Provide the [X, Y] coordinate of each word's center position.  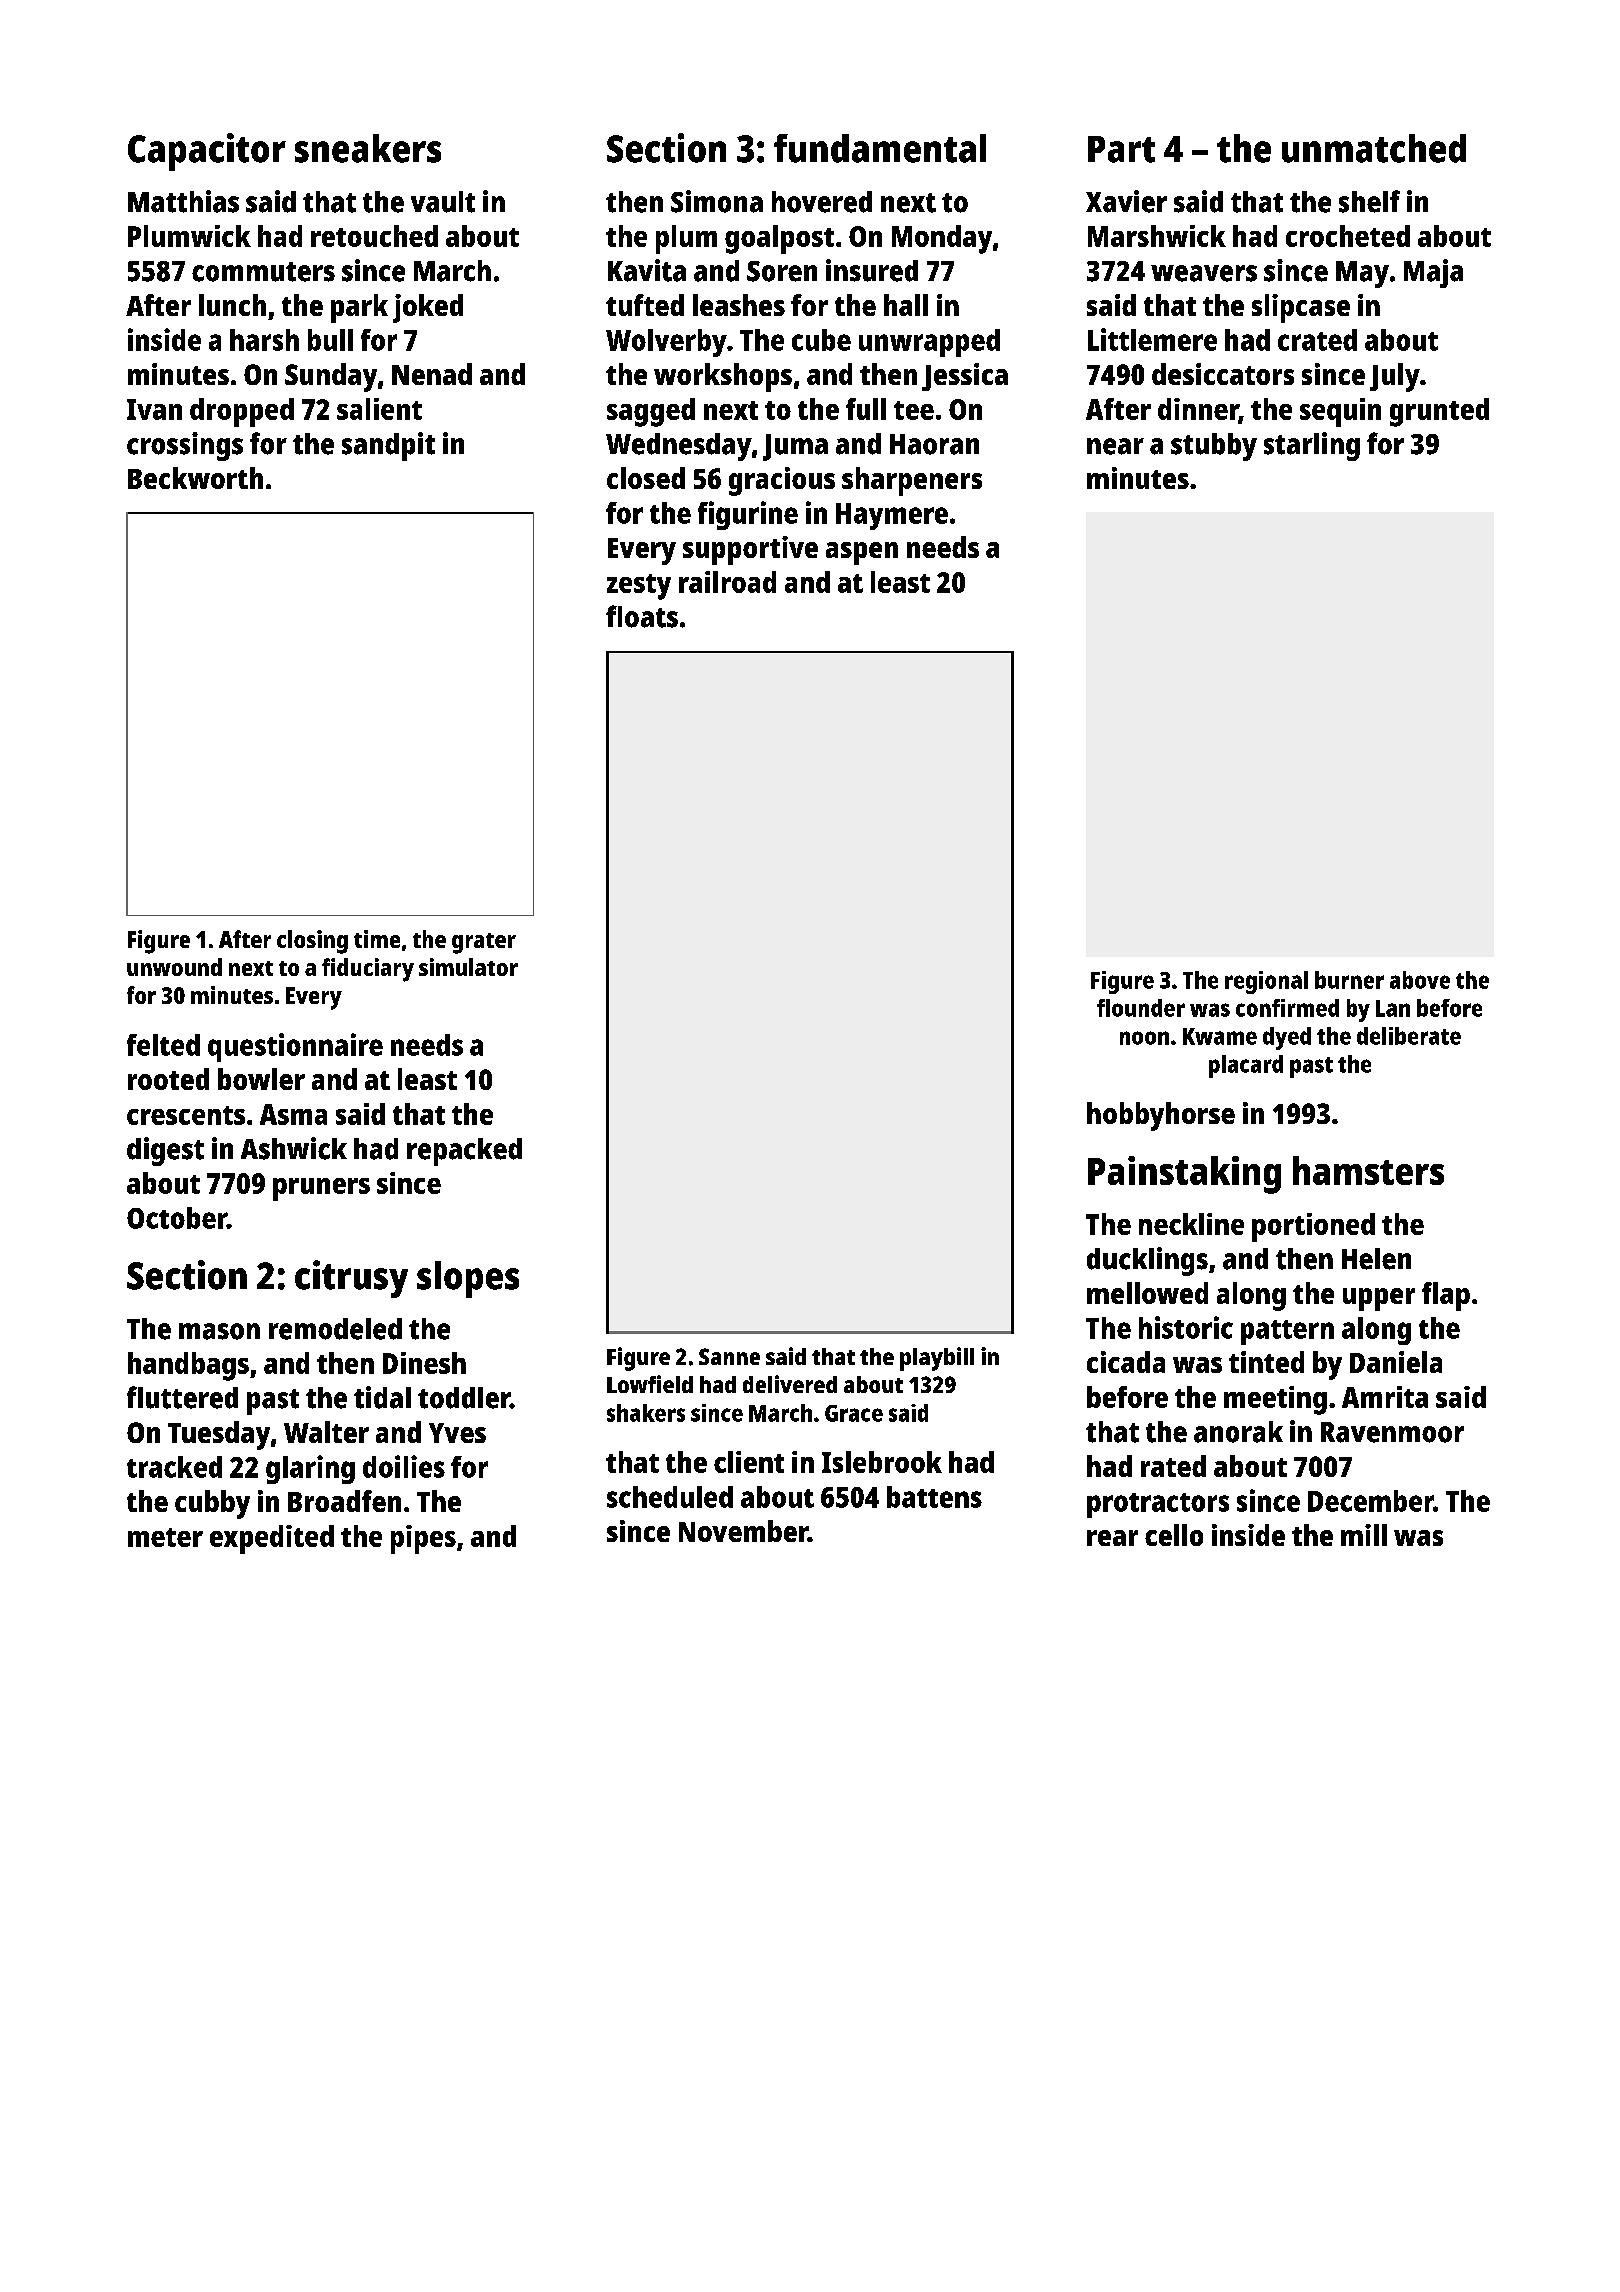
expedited [272, 1539]
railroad [727, 582]
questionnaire [295, 1047]
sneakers [368, 148]
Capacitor [207, 152]
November [743, 1531]
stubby [1214, 447]
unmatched [1374, 148]
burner [1349, 980]
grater [484, 943]
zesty [639, 587]
